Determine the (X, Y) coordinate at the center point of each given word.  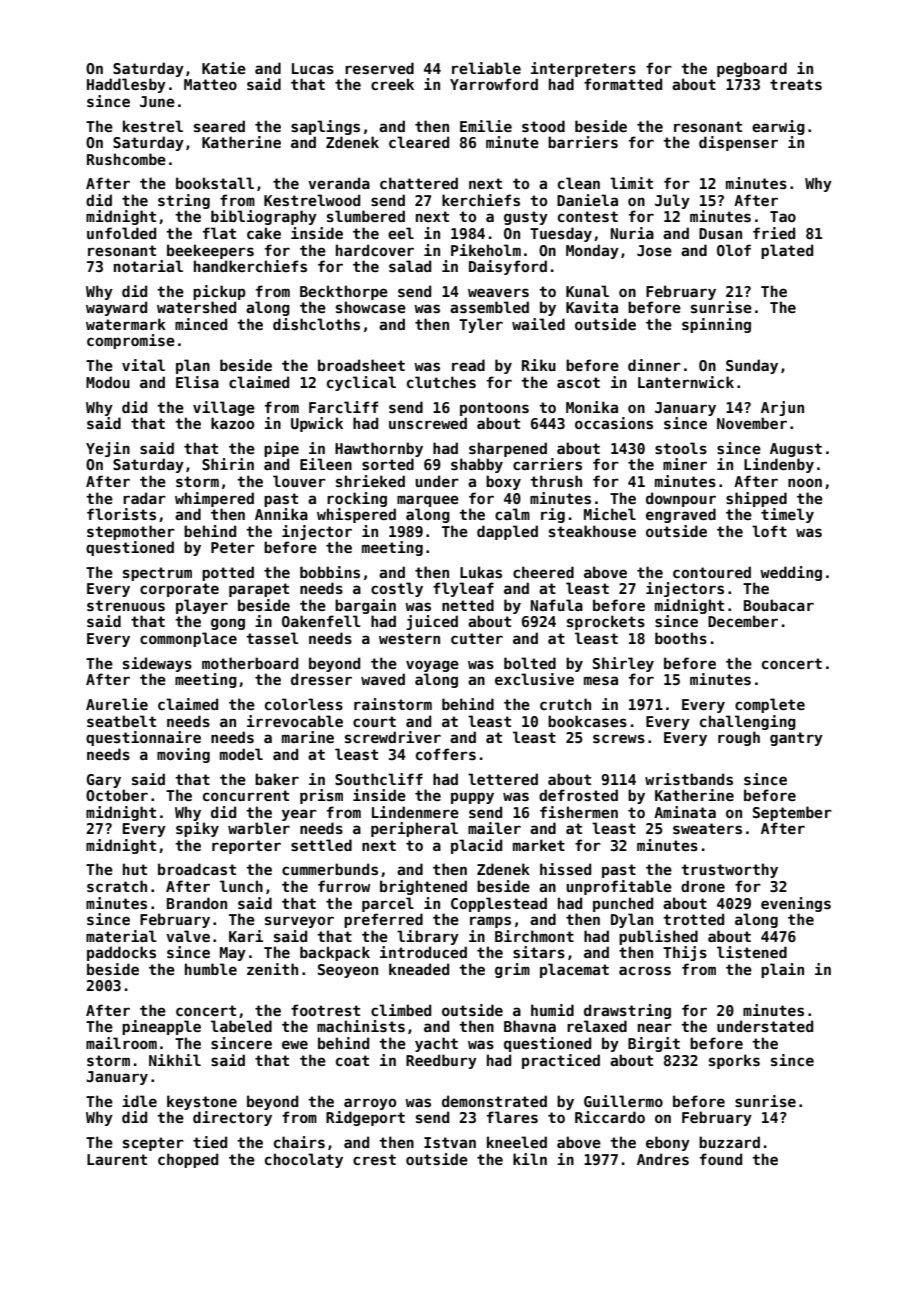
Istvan (450, 1142)
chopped (188, 1160)
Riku (539, 365)
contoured (712, 572)
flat (219, 233)
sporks (734, 1061)
